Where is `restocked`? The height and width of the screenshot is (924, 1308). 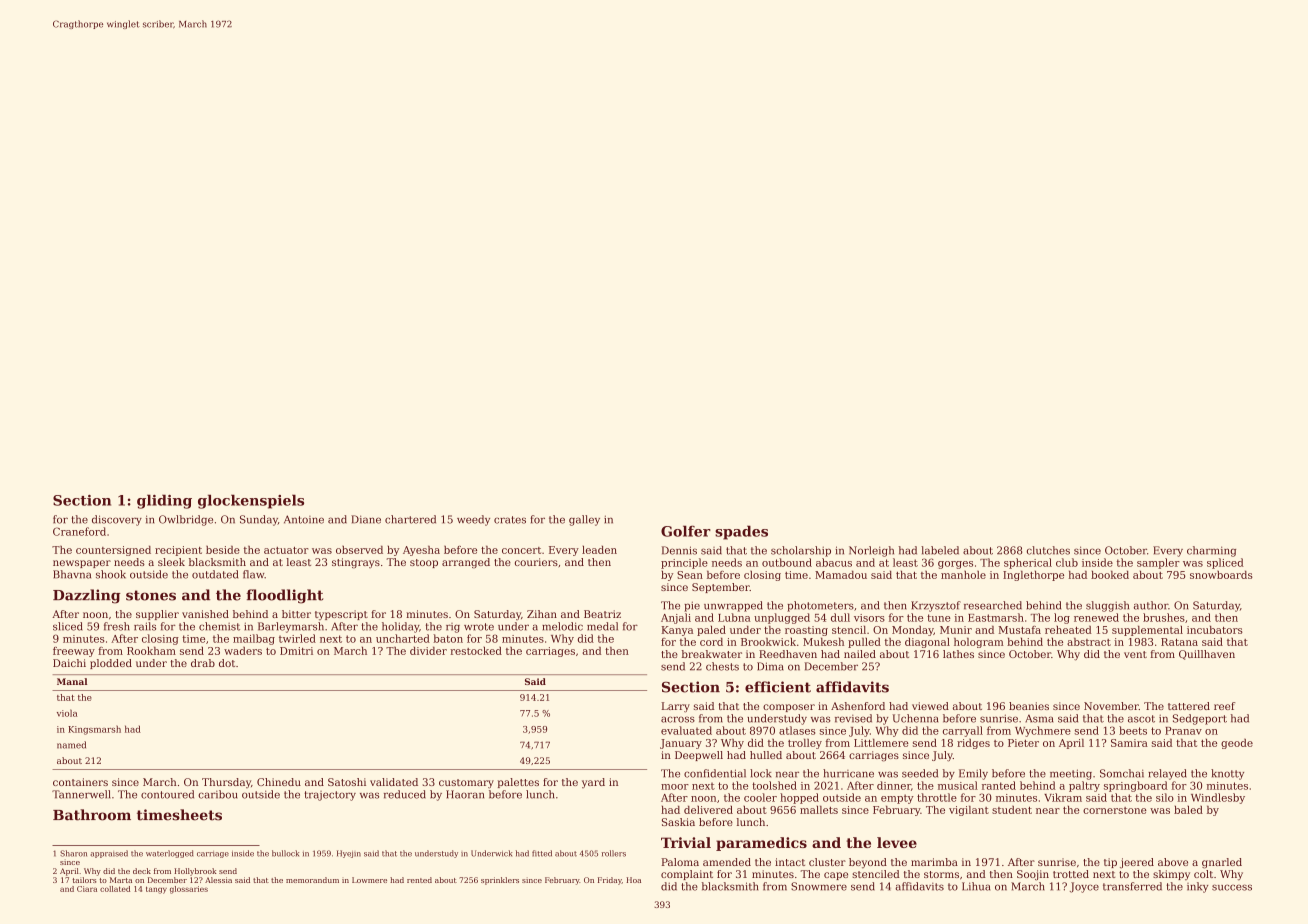
restocked is located at coordinates (476, 651).
